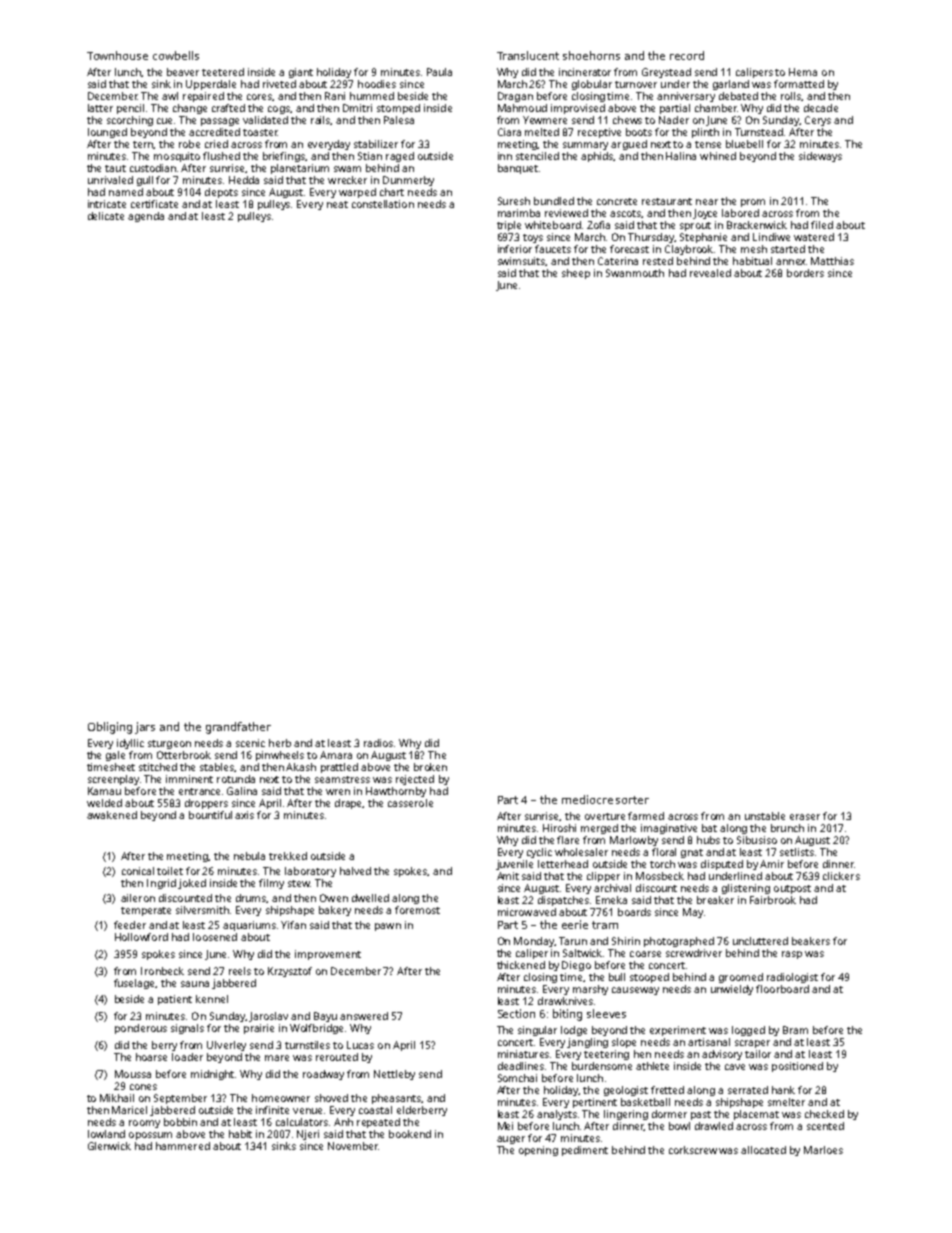 The image size is (952, 1233). Describe the element at coordinates (687, 55) in the screenshot. I see `record` at that location.
